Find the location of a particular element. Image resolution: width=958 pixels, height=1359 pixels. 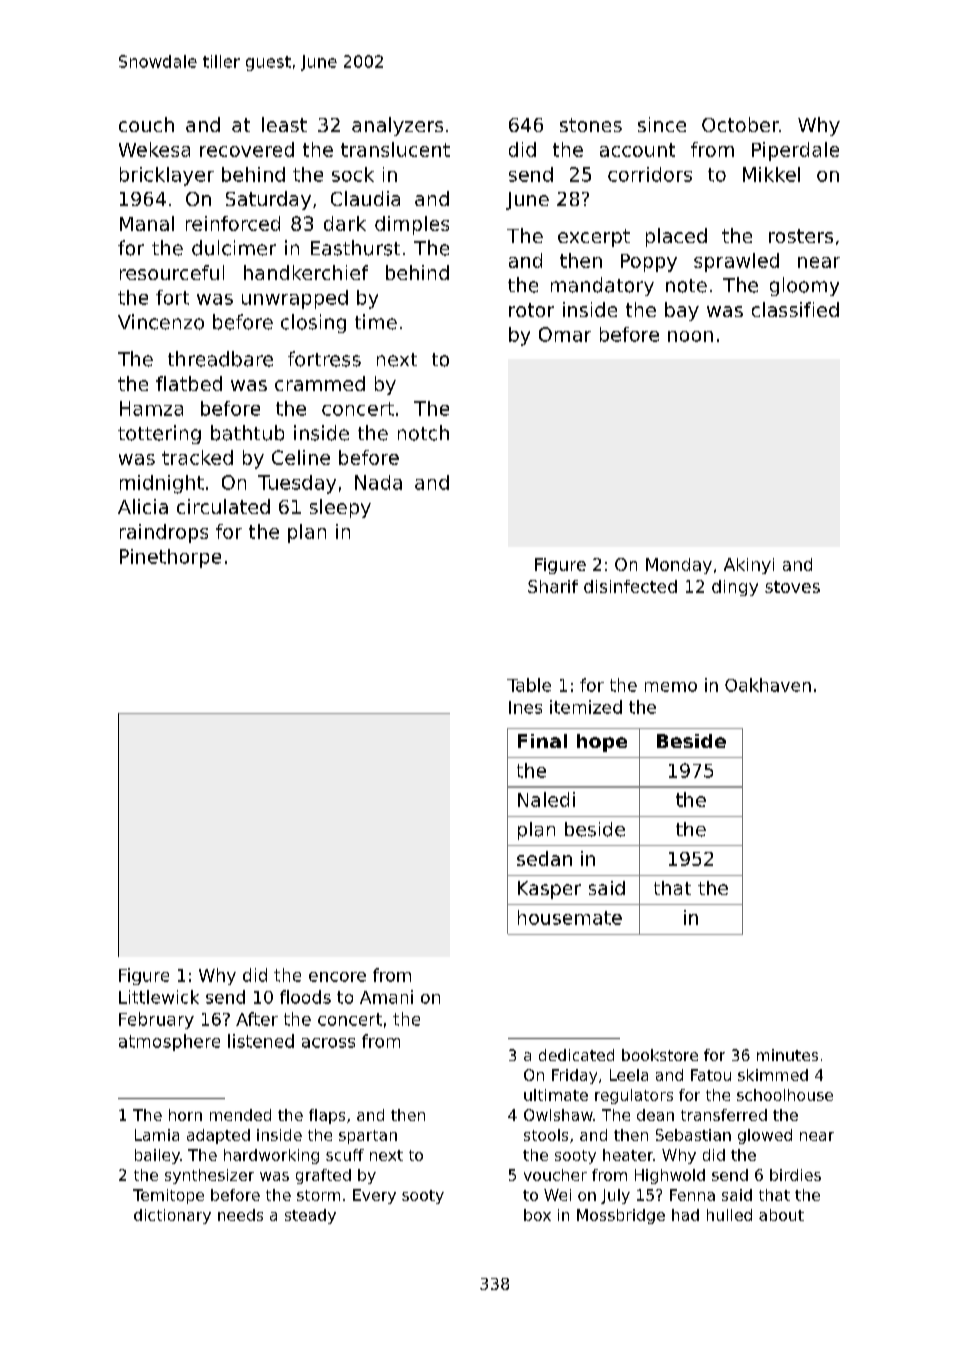

Piperdale is located at coordinates (795, 151).
